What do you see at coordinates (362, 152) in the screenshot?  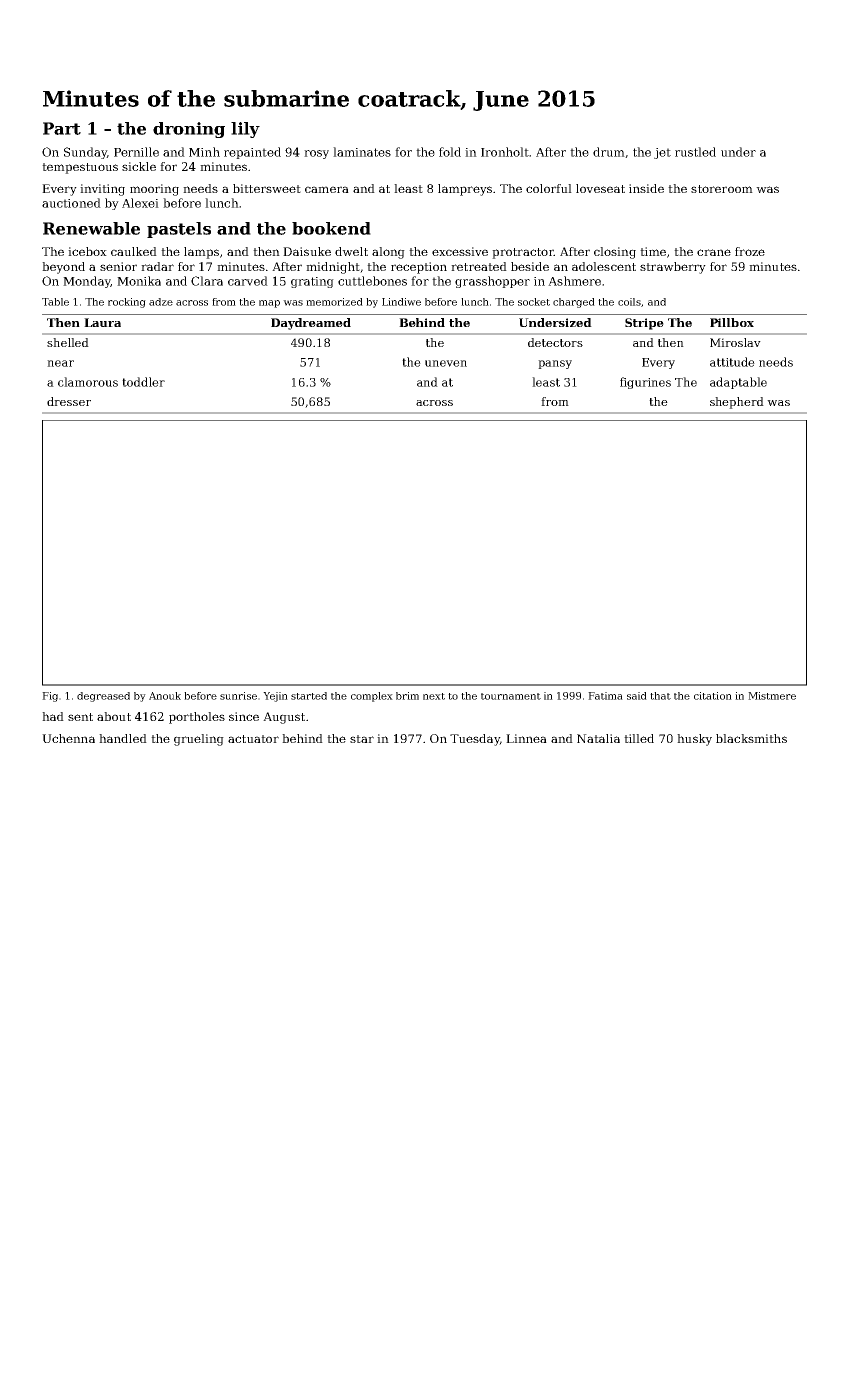 I see `laminates` at bounding box center [362, 152].
